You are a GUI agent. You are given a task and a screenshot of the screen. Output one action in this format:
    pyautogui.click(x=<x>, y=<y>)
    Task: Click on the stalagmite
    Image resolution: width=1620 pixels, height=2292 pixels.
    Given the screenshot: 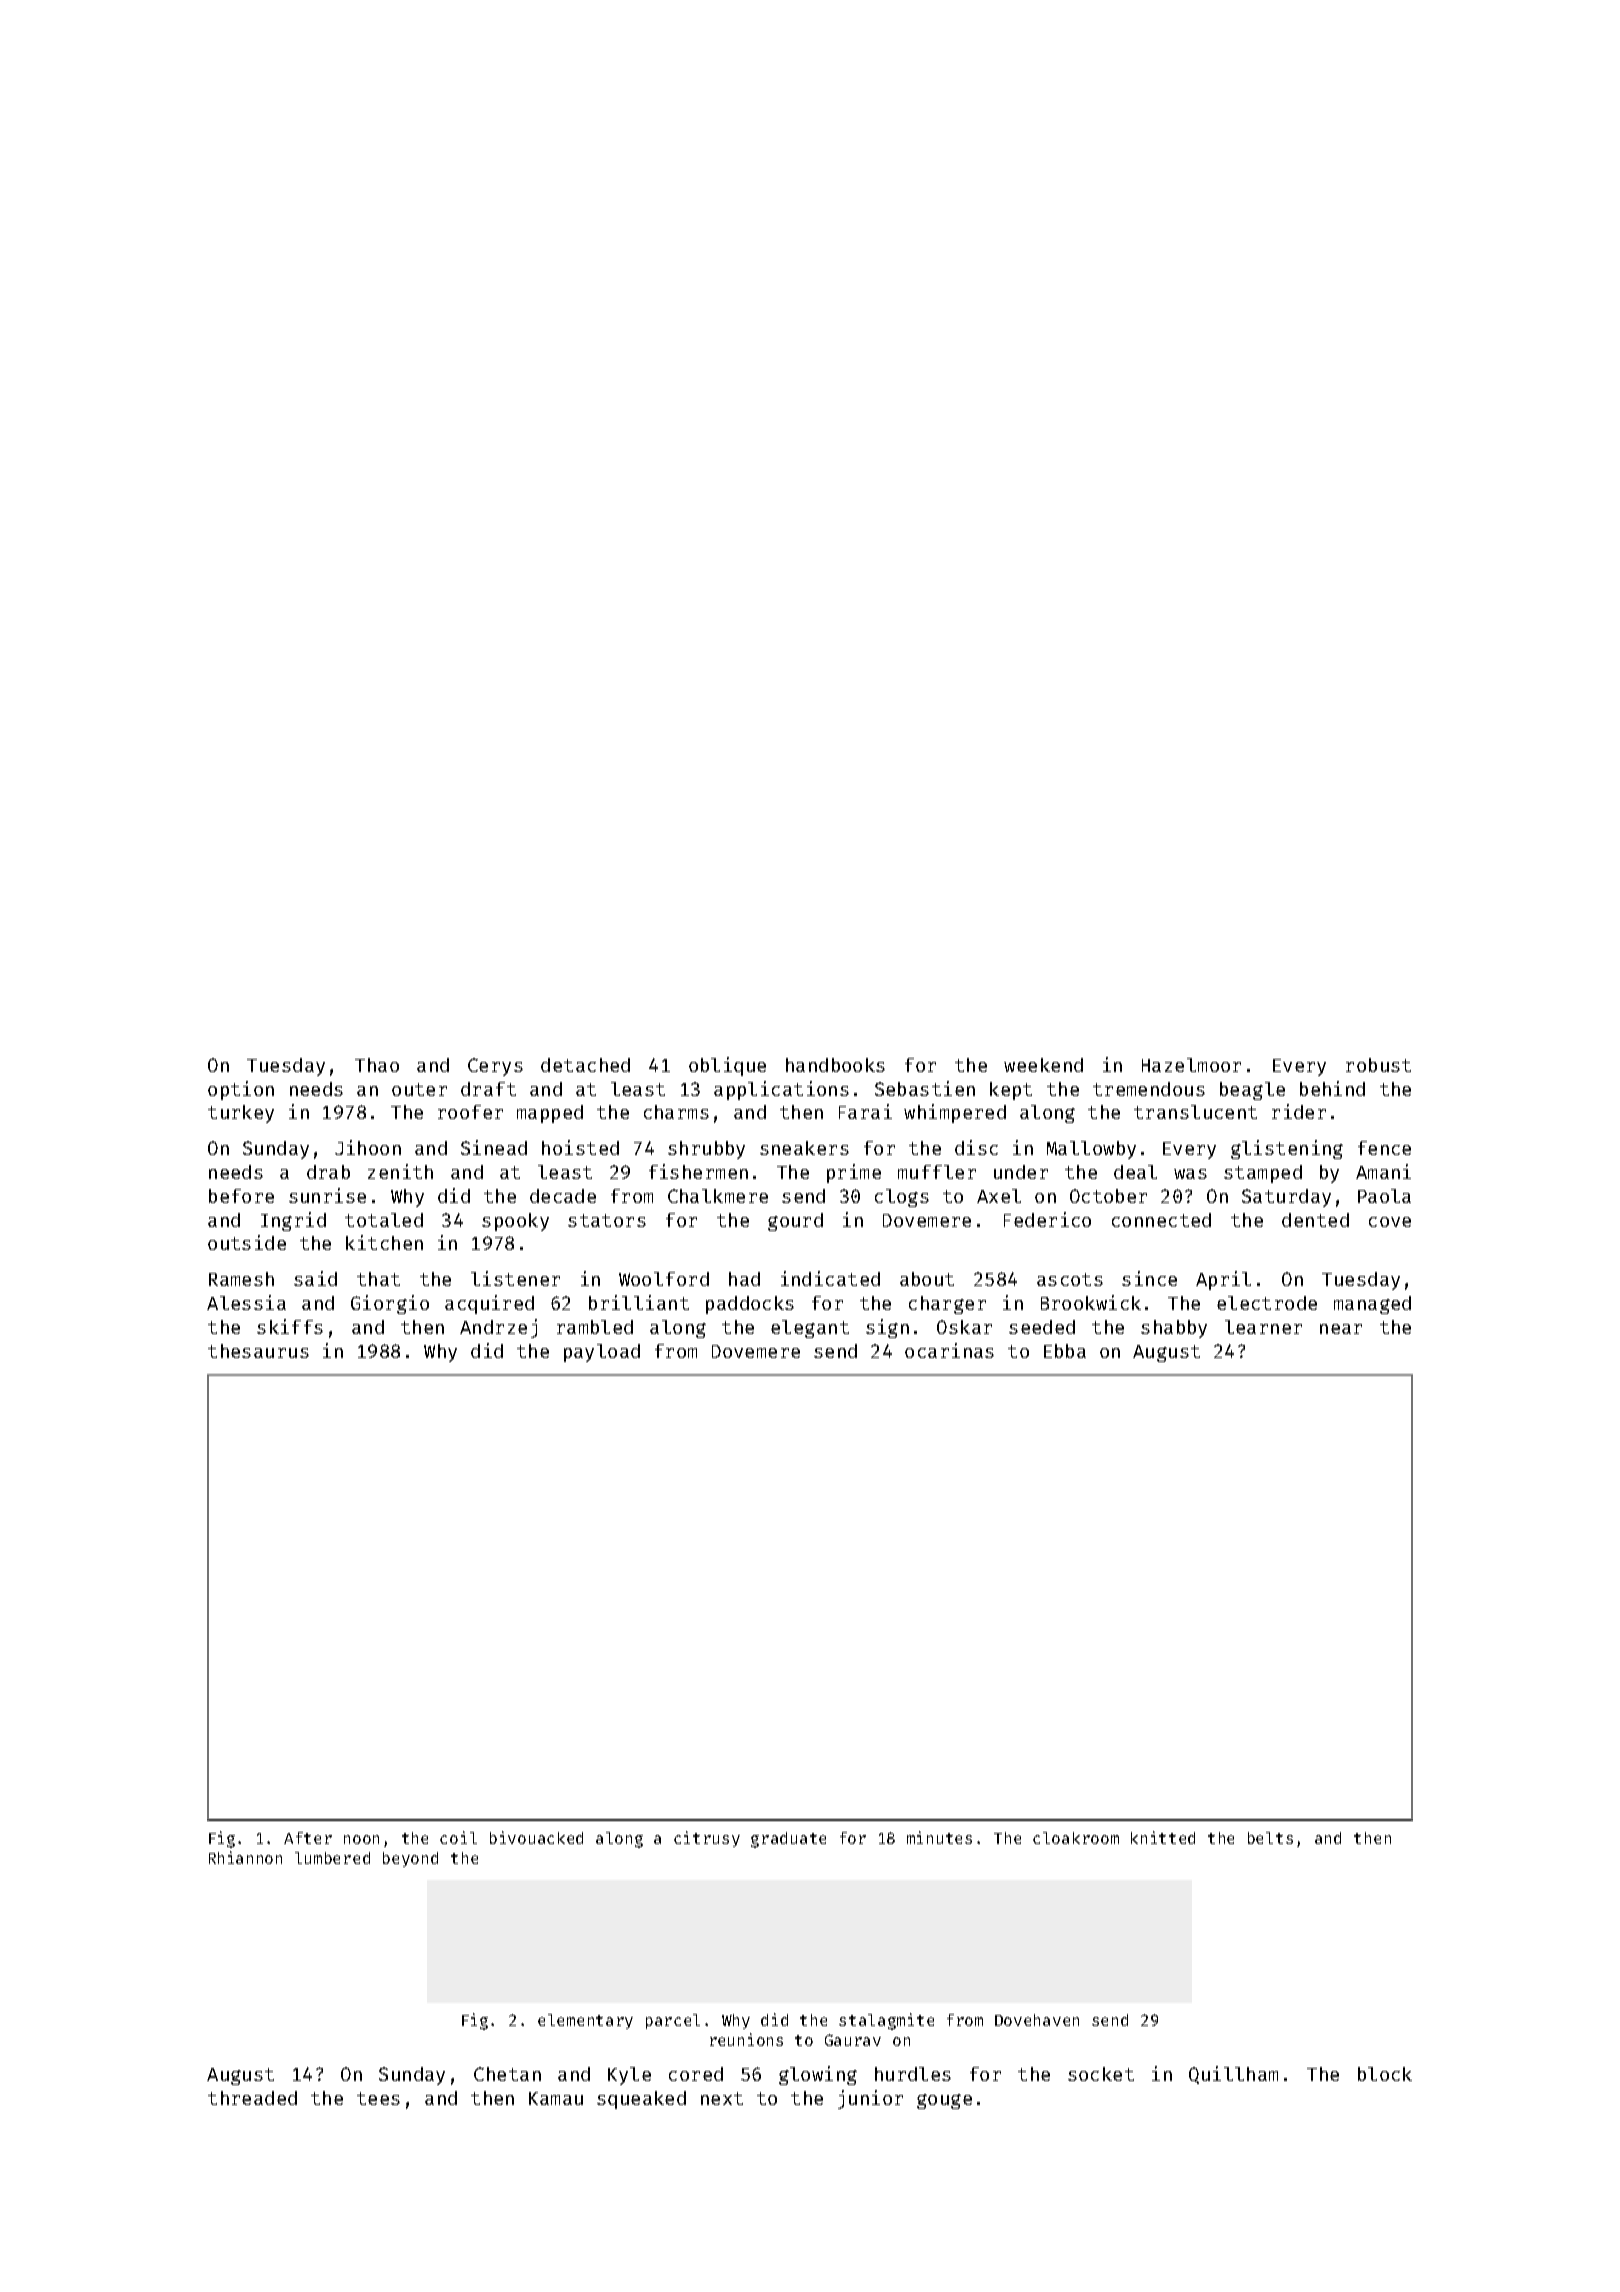 What is the action you would take?
    pyautogui.click(x=886, y=2021)
